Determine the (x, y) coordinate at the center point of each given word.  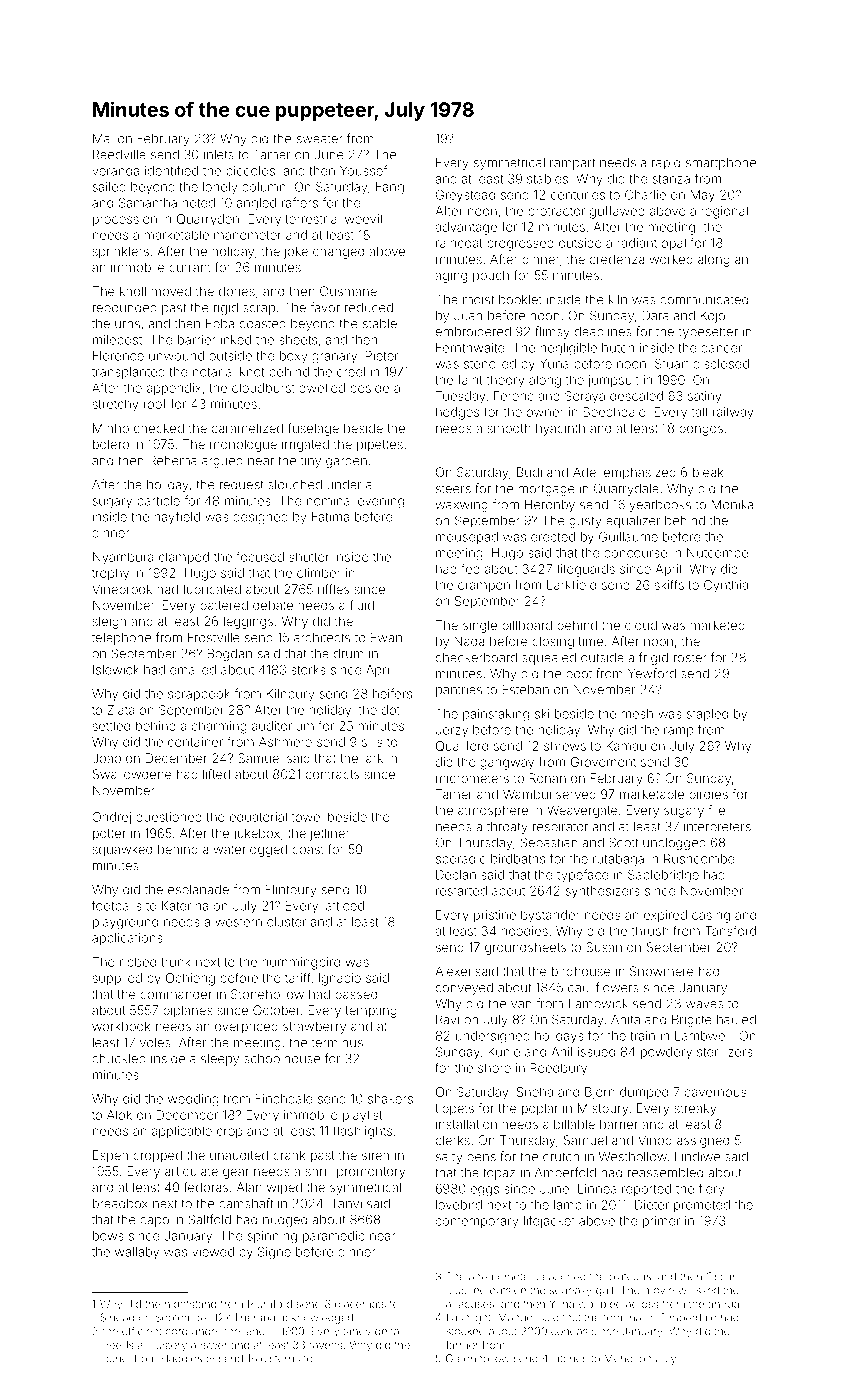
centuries (578, 195)
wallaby (137, 1253)
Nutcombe (717, 553)
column (264, 187)
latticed (343, 906)
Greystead (465, 196)
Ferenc (513, 396)
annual (725, 1304)
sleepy (220, 1060)
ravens (326, 1346)
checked (159, 428)
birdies (708, 794)
